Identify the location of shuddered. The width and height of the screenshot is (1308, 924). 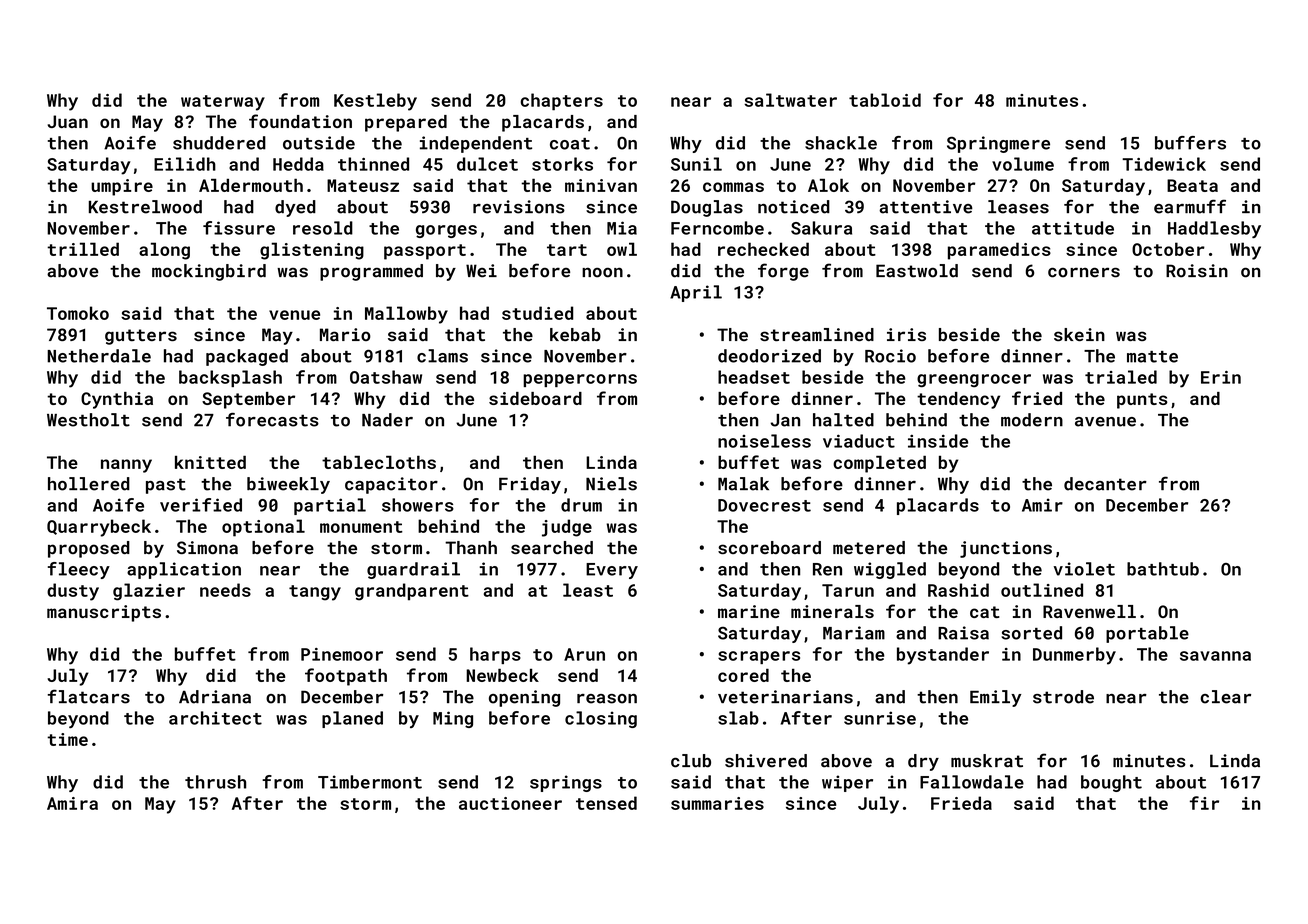
(219, 143).
